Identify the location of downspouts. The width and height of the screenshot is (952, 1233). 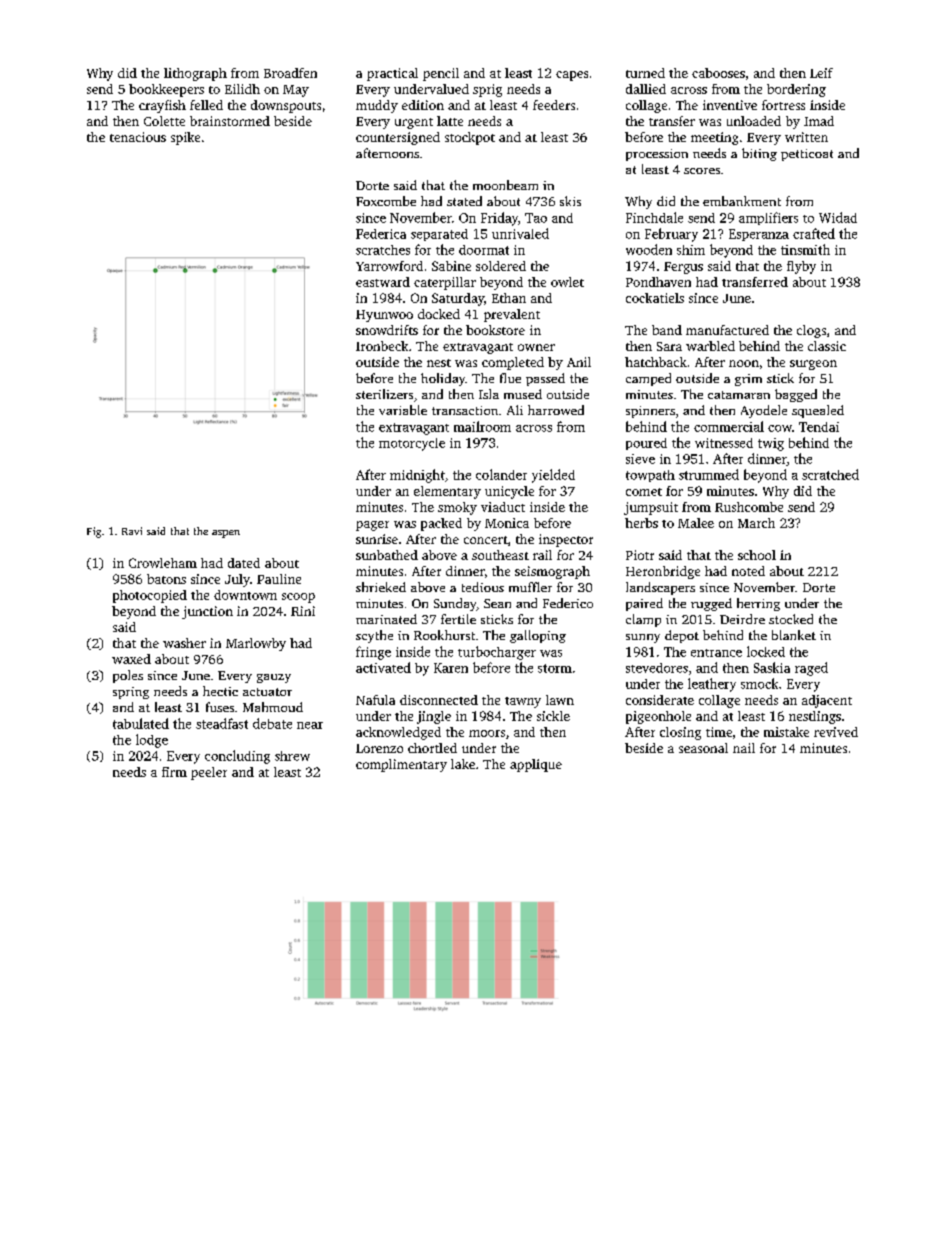
(286, 106).
